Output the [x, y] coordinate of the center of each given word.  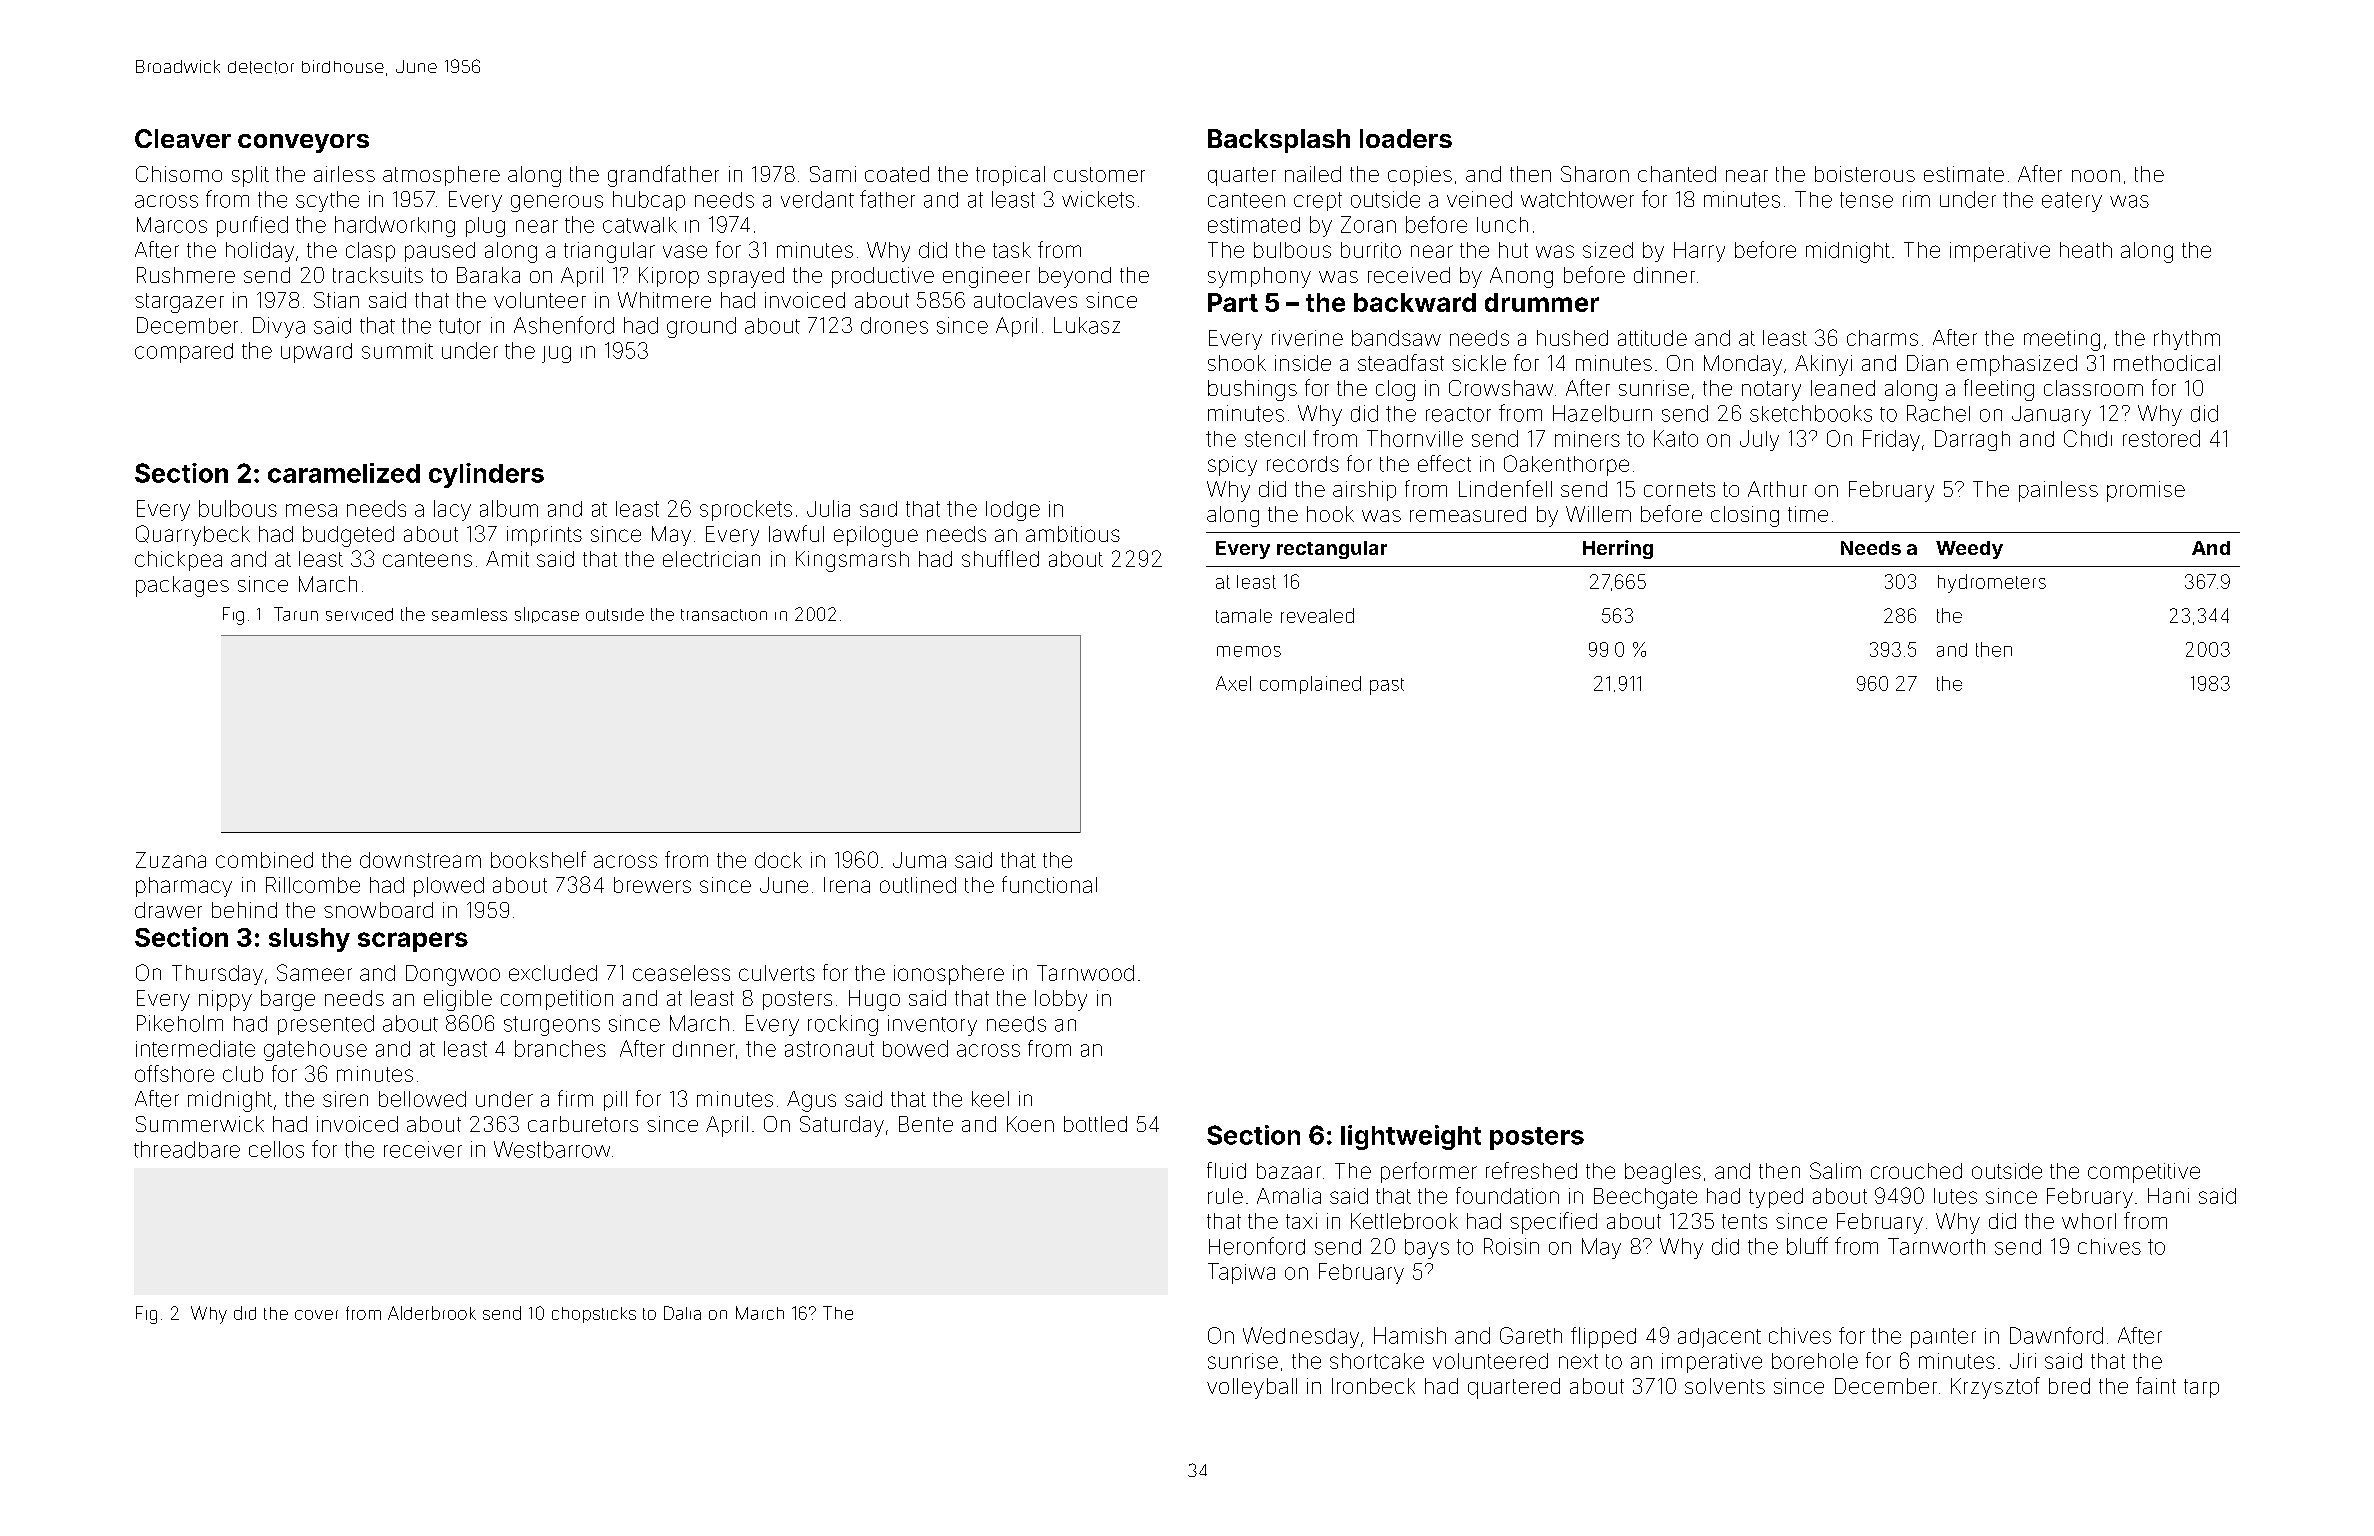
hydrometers [1992, 583]
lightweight [1411, 1137]
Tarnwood [1085, 973]
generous [557, 203]
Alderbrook [432, 1313]
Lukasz [1087, 325]
